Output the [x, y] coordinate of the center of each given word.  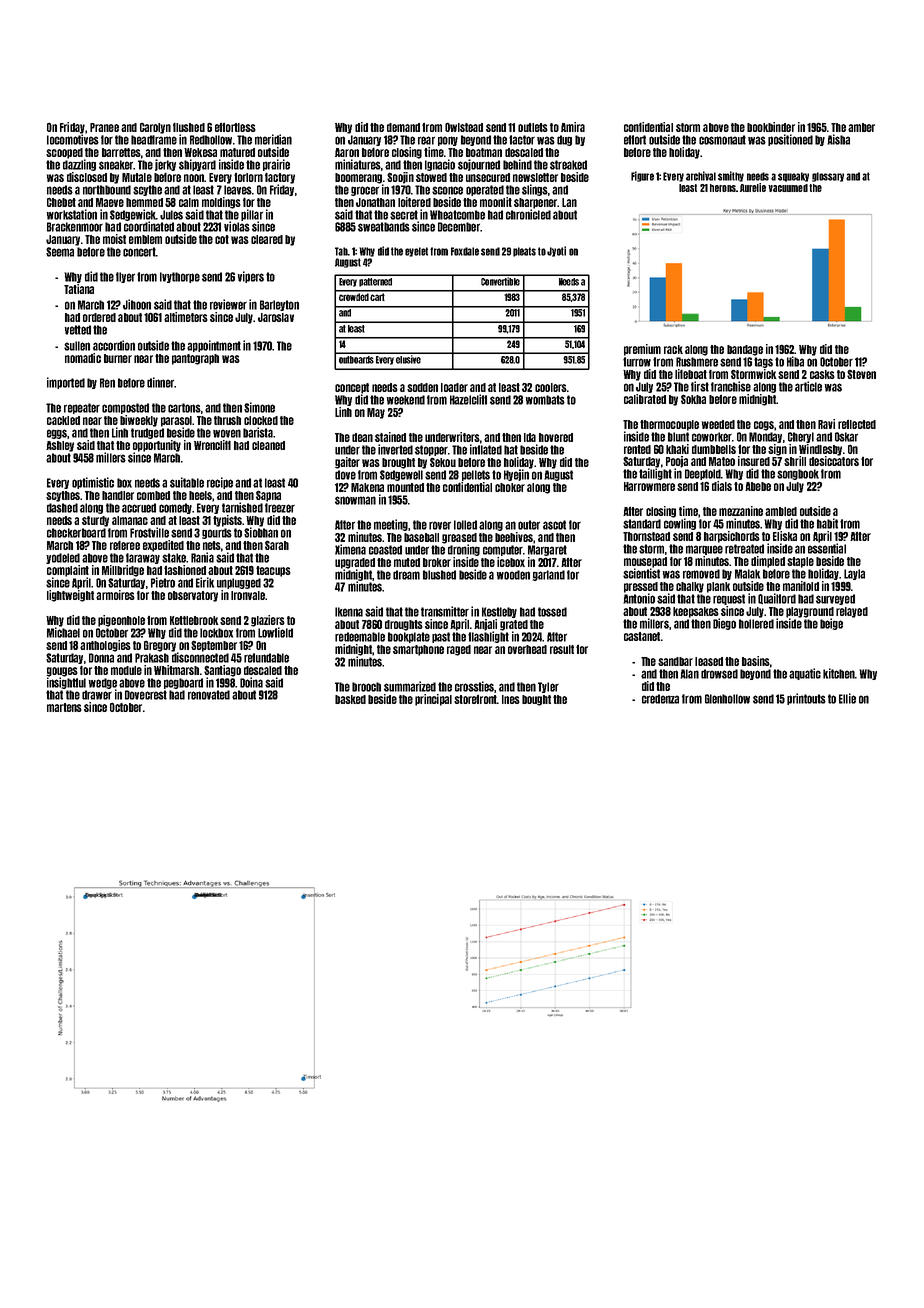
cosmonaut [722, 140]
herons [723, 188]
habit [827, 523]
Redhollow [211, 140]
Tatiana [79, 289]
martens [64, 707]
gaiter [347, 463]
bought [536, 700]
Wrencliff [212, 445]
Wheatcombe [457, 215]
